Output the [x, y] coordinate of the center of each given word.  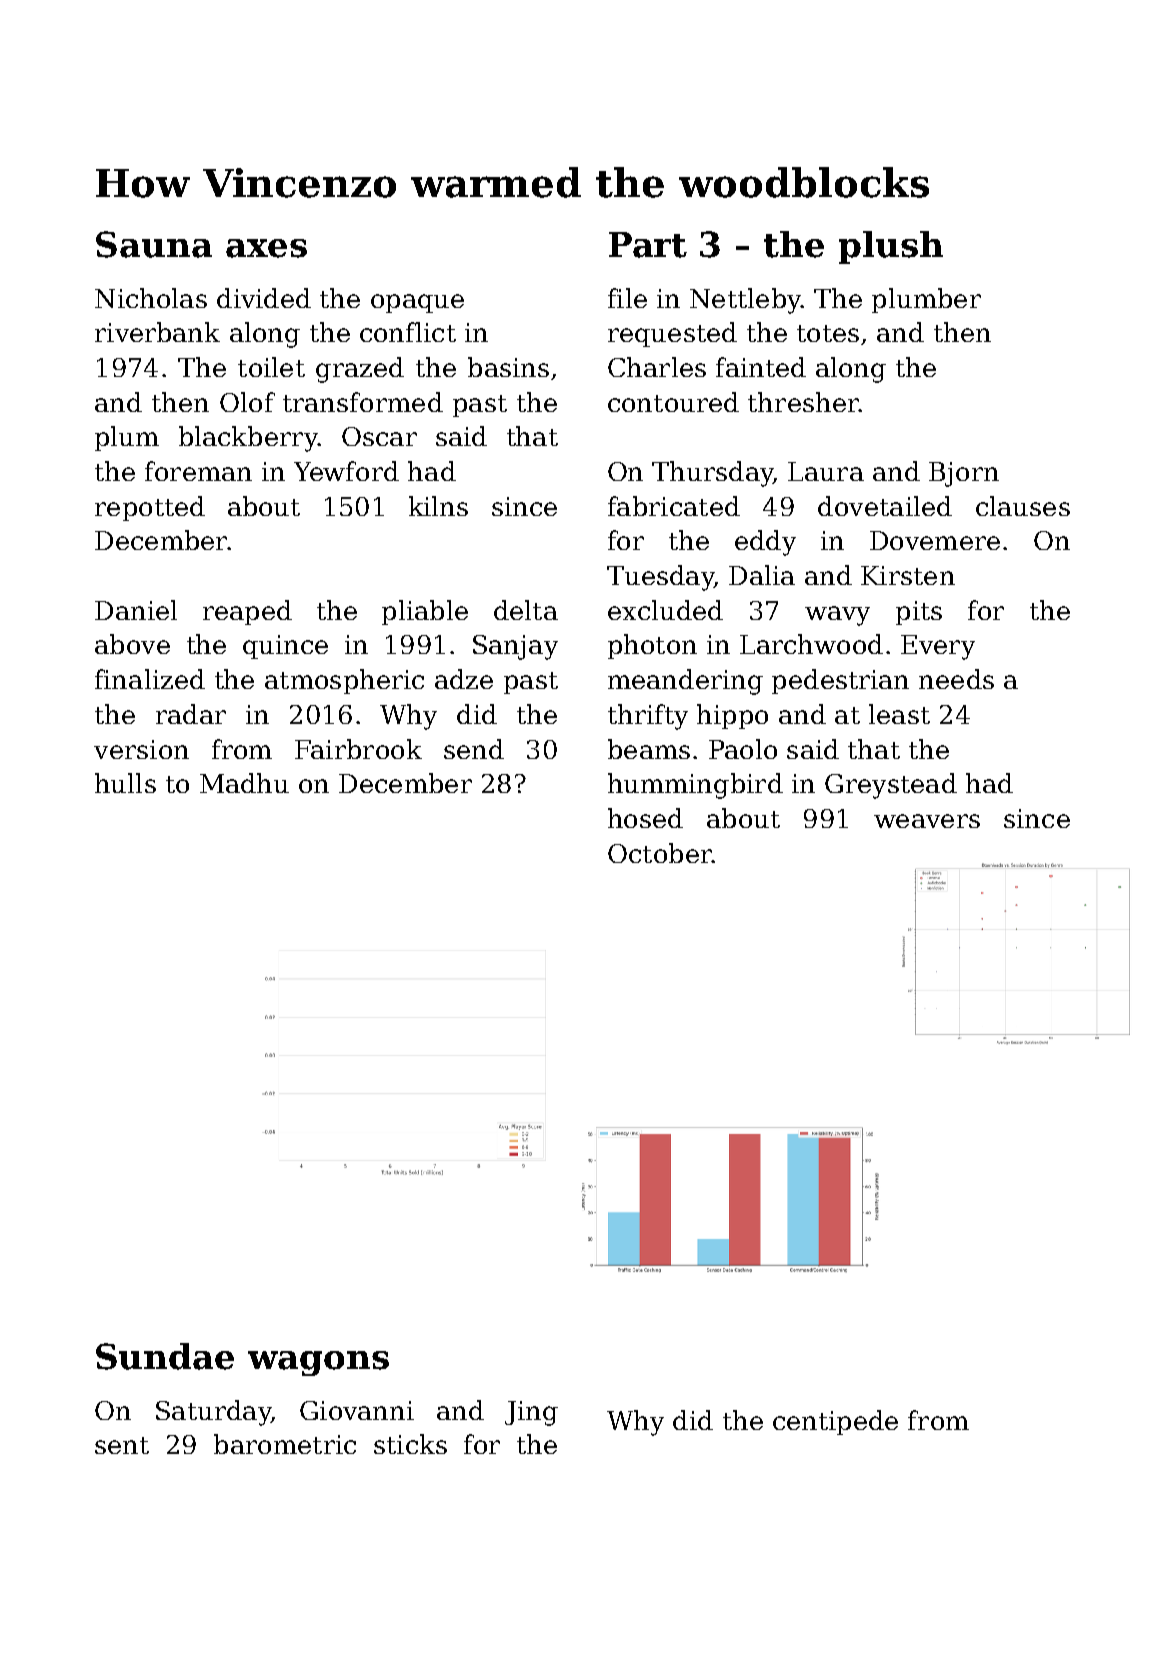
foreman [198, 471]
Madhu [244, 783]
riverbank [157, 332]
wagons [318, 1363]
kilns [438, 506]
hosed [645, 818]
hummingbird [695, 786]
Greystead [891, 786]
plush [891, 247]
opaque [417, 303]
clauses [1023, 506]
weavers [927, 821]
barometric [285, 1444]
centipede [835, 1422]
